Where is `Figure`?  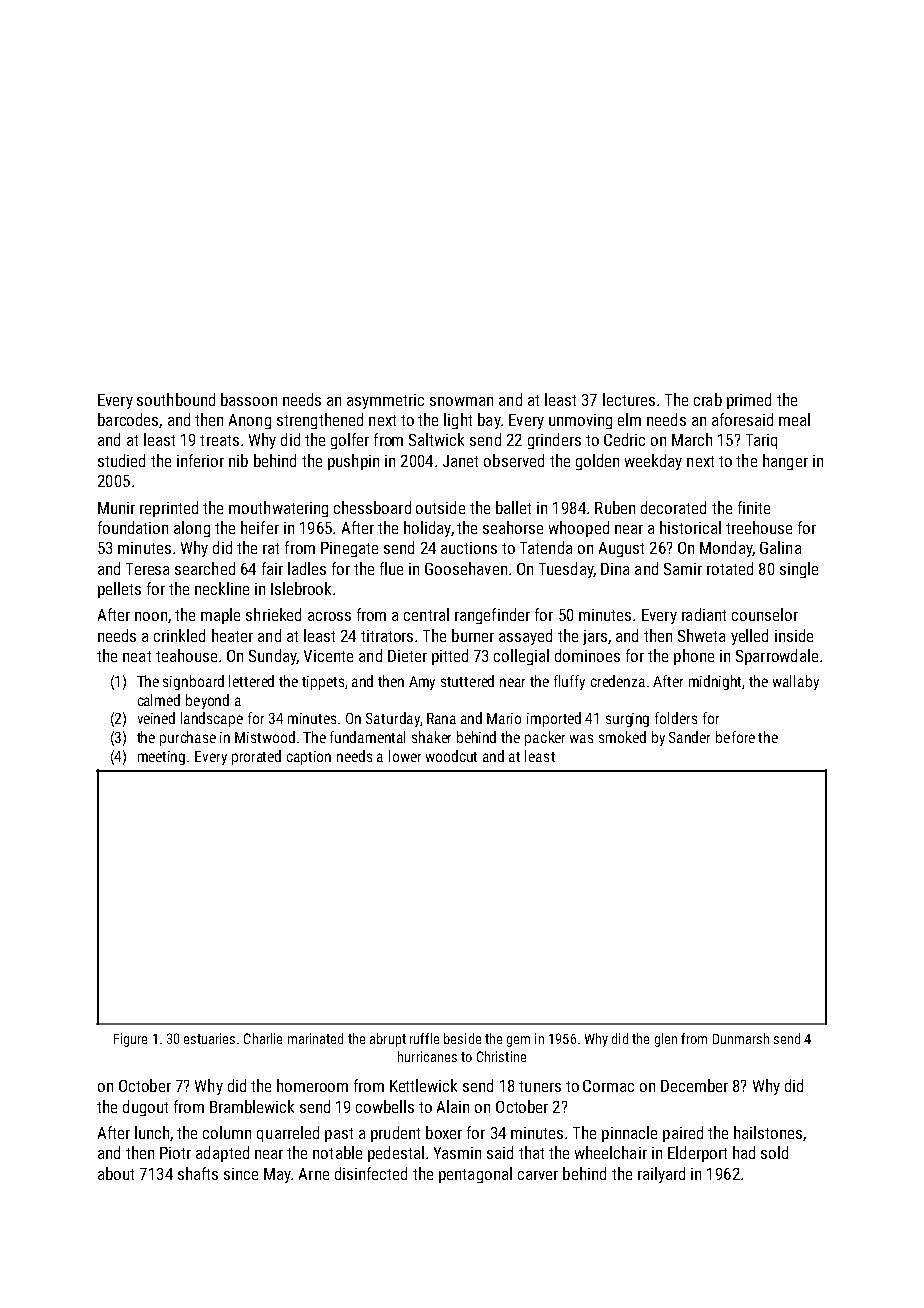 Figure is located at coordinates (130, 1040).
